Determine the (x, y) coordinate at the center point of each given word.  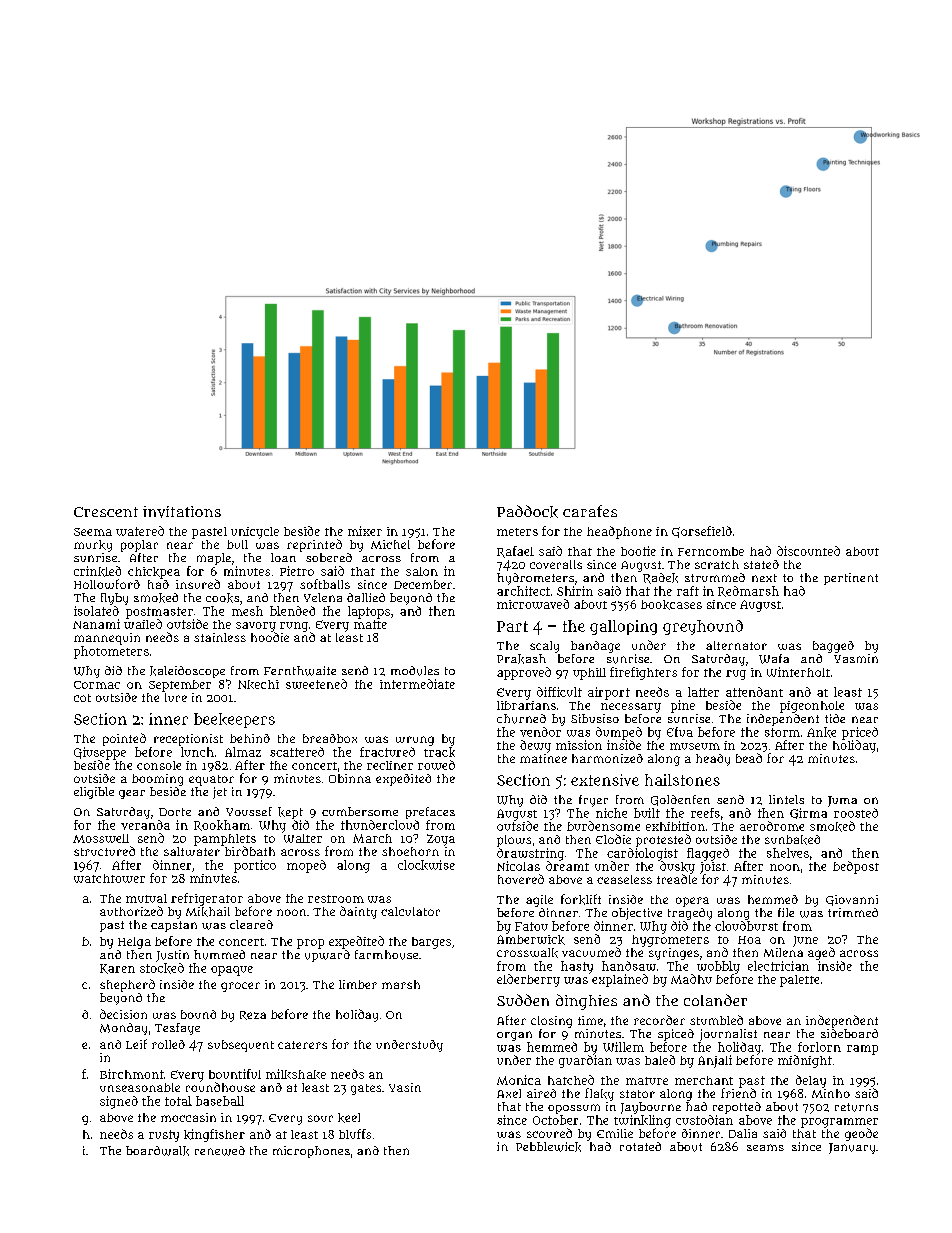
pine (683, 706)
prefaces (430, 813)
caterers (302, 1045)
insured (198, 584)
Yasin (405, 1087)
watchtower (109, 878)
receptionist (188, 740)
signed (119, 1102)
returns (856, 1107)
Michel (390, 544)
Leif (136, 1044)
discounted (808, 551)
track (439, 752)
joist (713, 868)
